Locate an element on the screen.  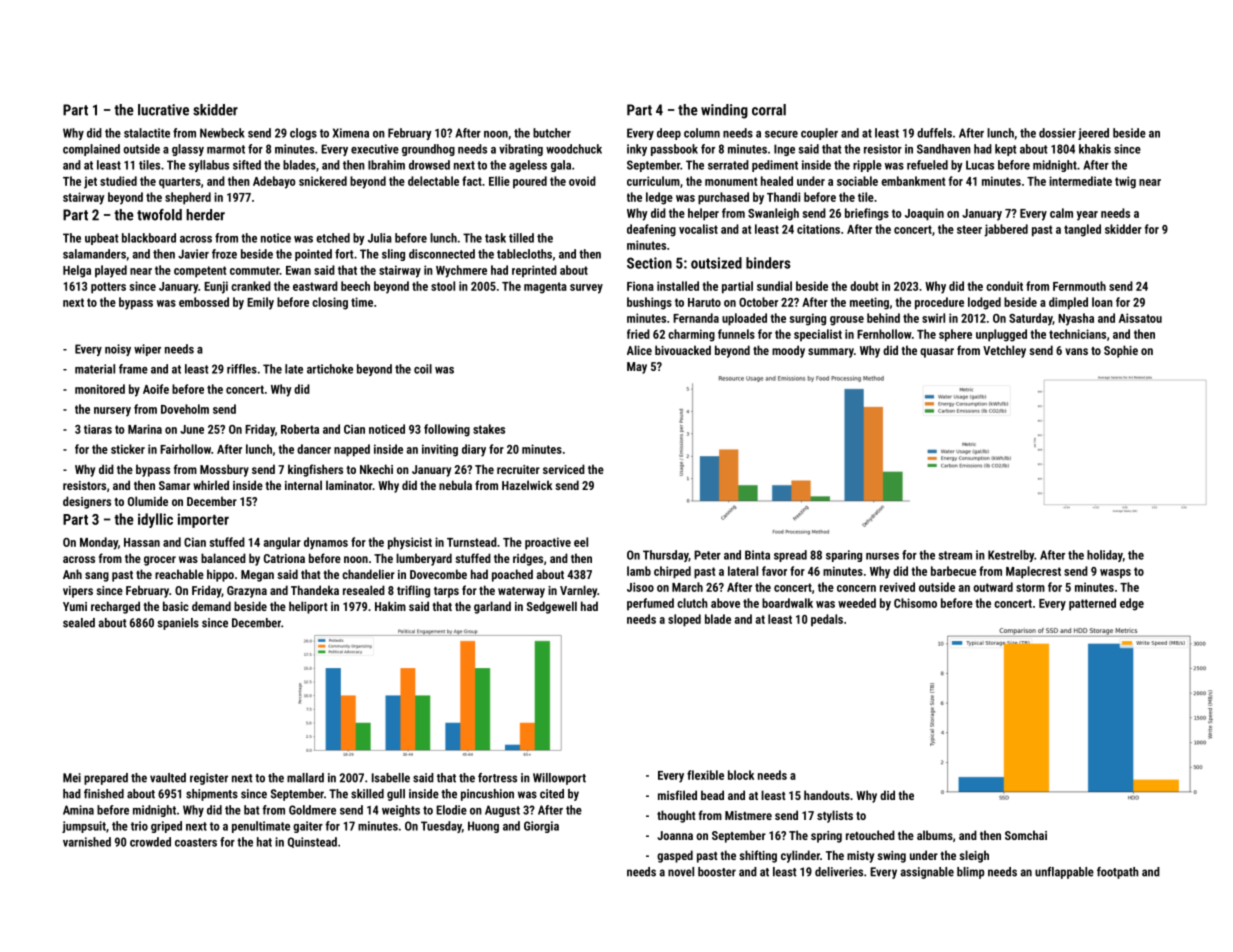
varnished is located at coordinates (87, 842).
